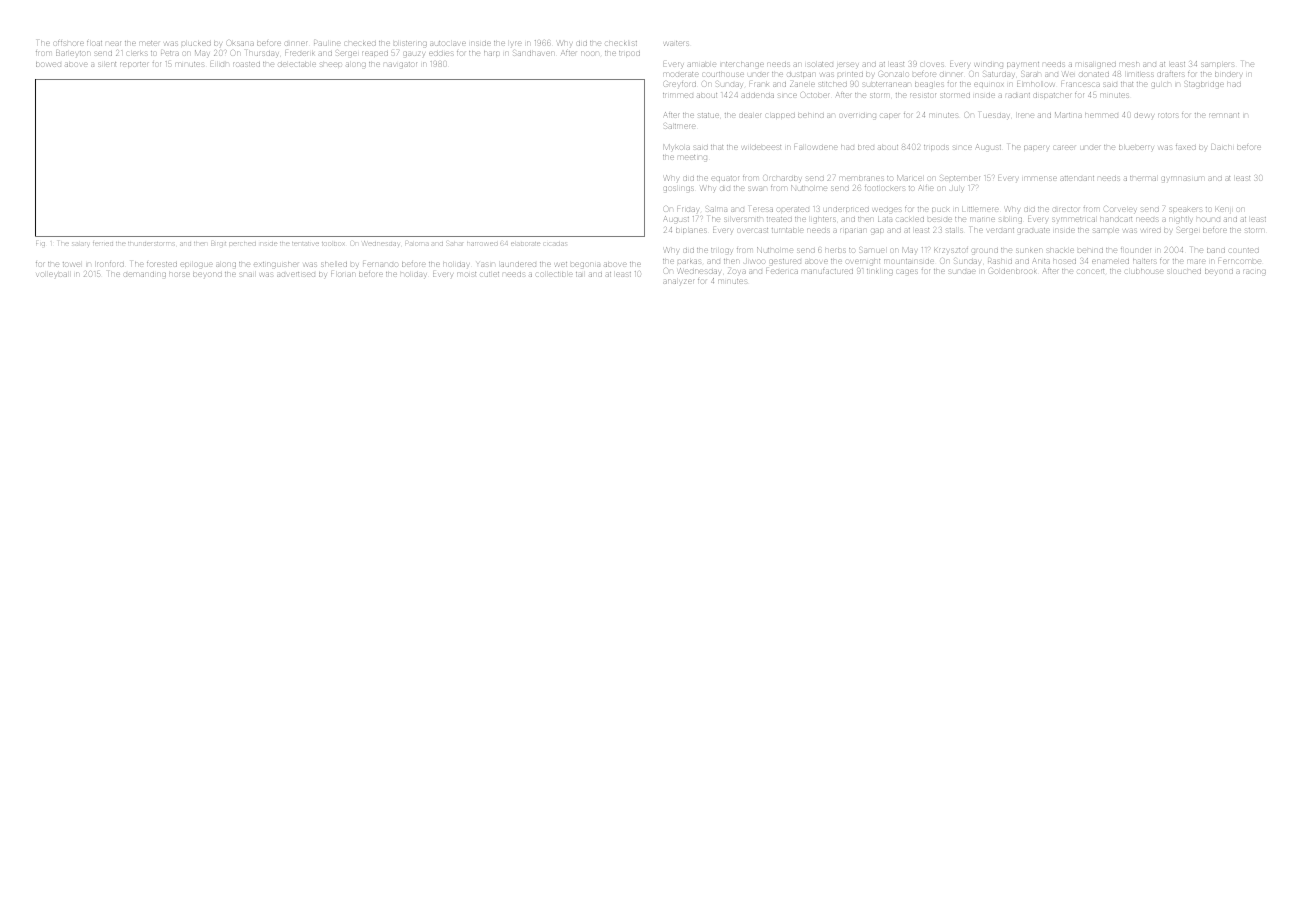 Image resolution: width=1308 pixels, height=924 pixels. What do you see at coordinates (333, 244) in the document?
I see `toolbox` at bounding box center [333, 244].
